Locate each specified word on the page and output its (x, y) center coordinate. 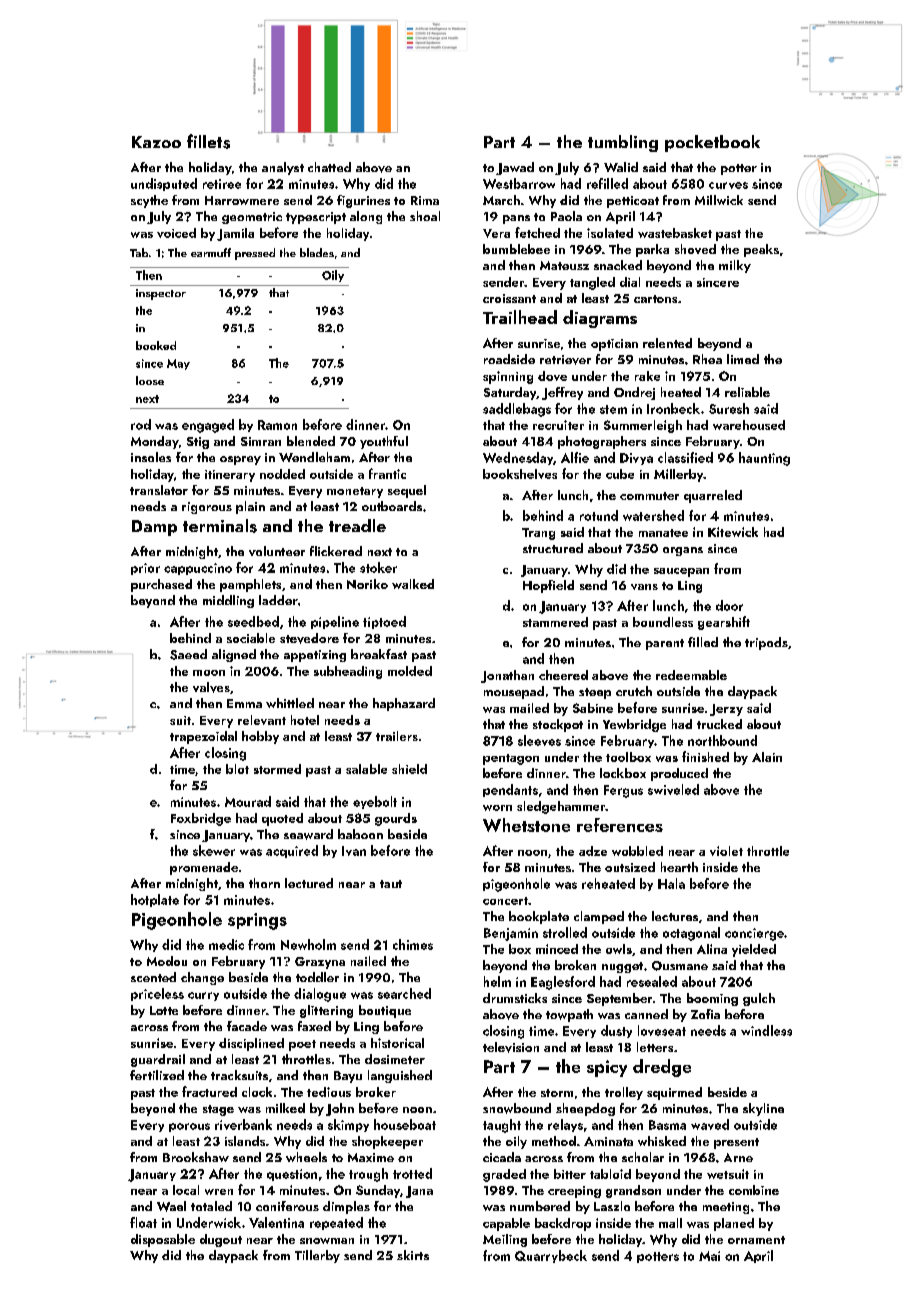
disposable (163, 1240)
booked (156, 345)
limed (743, 359)
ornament (756, 1240)
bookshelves (520, 474)
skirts (413, 1255)
